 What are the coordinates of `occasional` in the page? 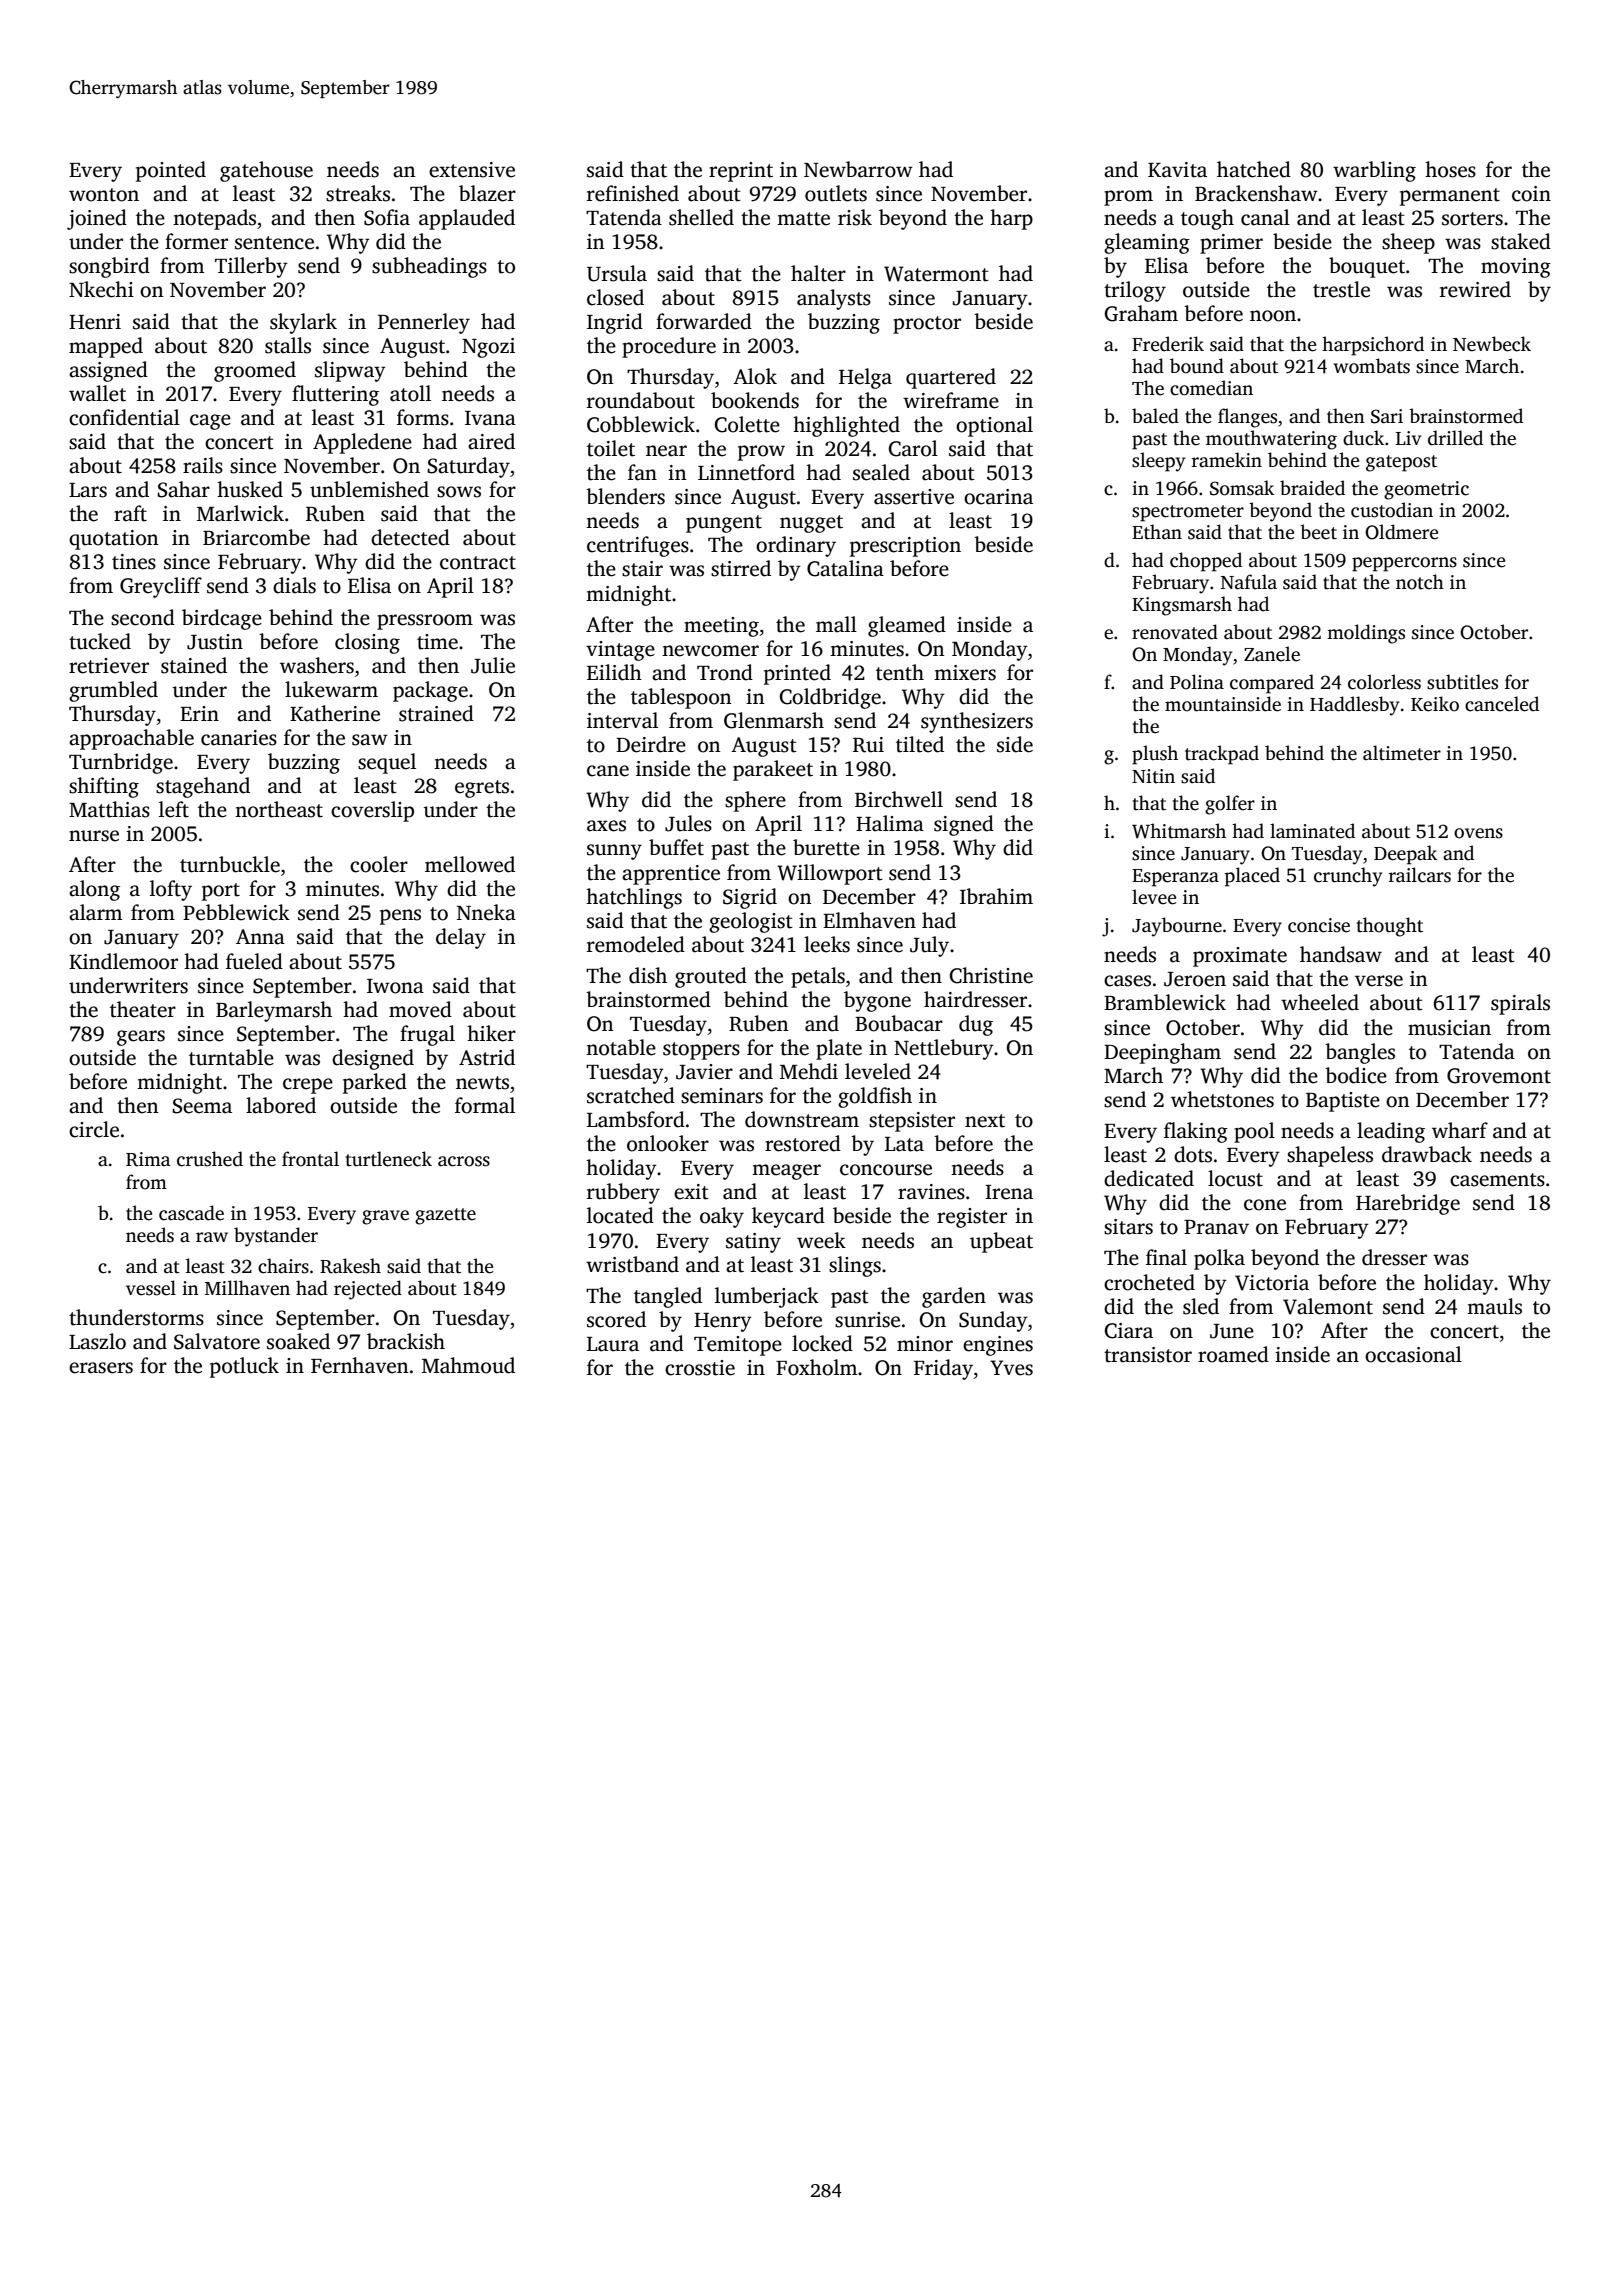 It's located at (1413, 1354).
